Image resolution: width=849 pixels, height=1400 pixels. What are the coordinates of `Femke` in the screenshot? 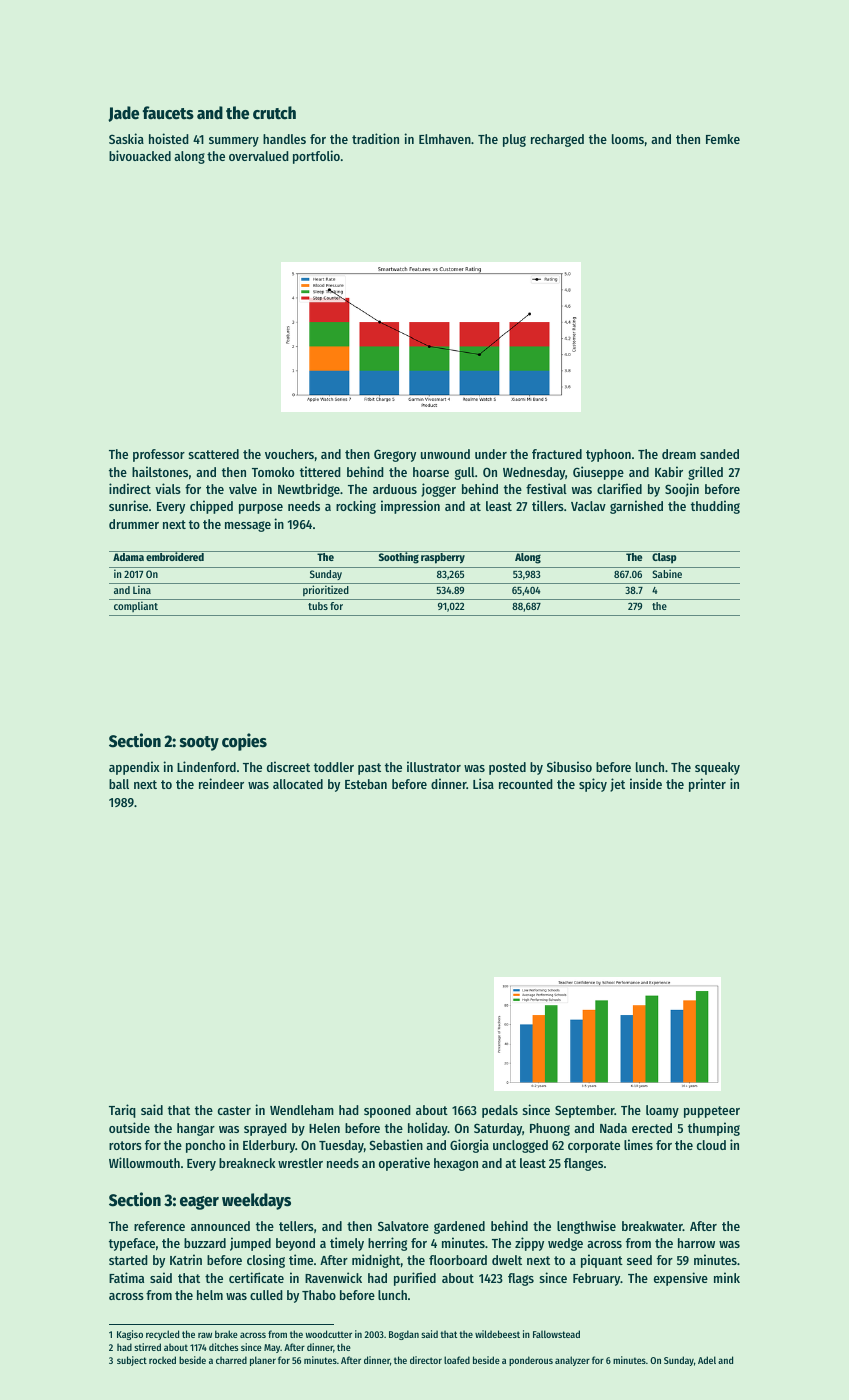 It's located at (723, 139).
